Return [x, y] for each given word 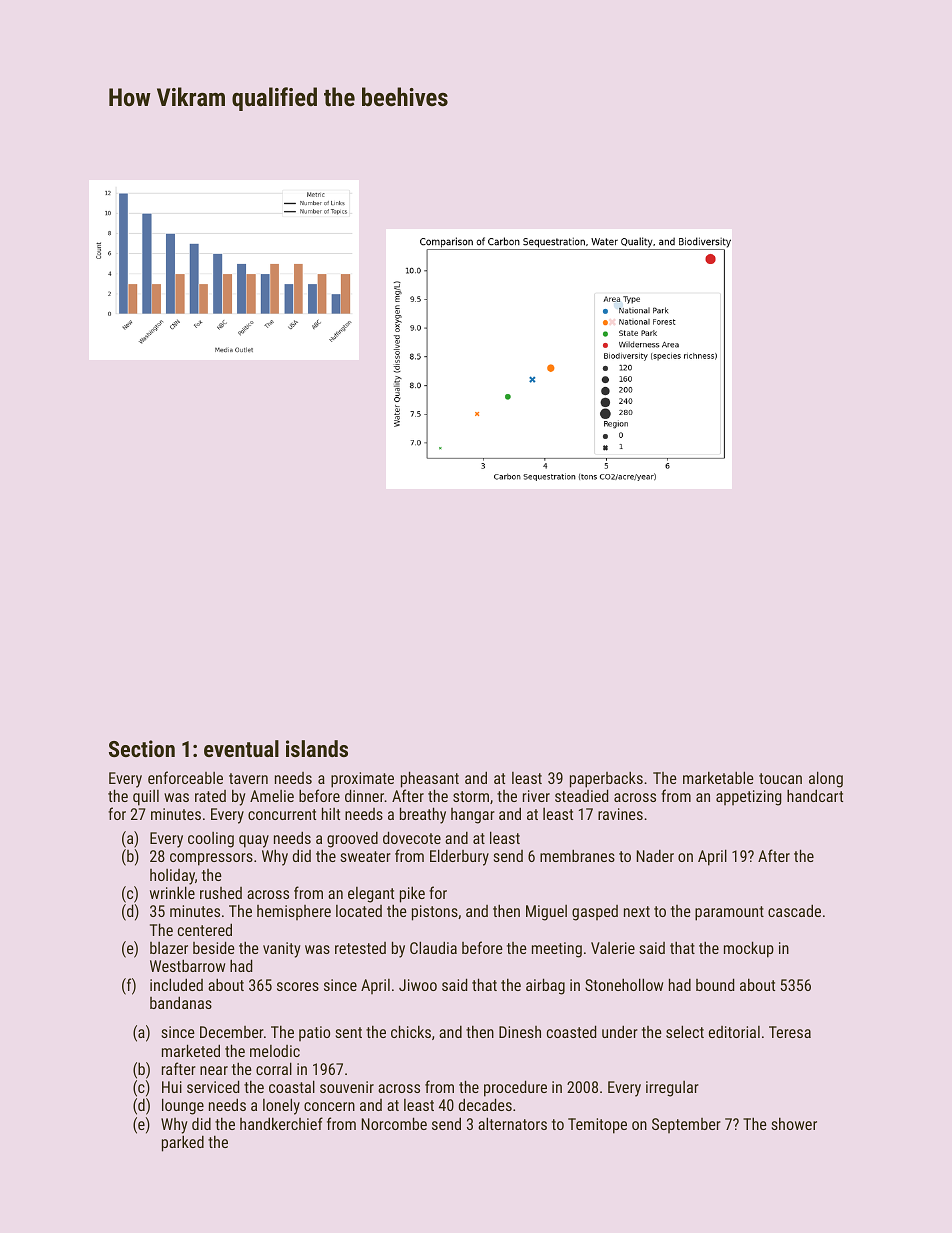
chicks [411, 1031]
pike [412, 894]
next [637, 911]
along [826, 779]
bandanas [181, 1002]
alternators [512, 1123]
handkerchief [281, 1123]
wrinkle [172, 892]
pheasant [430, 779]
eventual [241, 748]
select [685, 1031]
